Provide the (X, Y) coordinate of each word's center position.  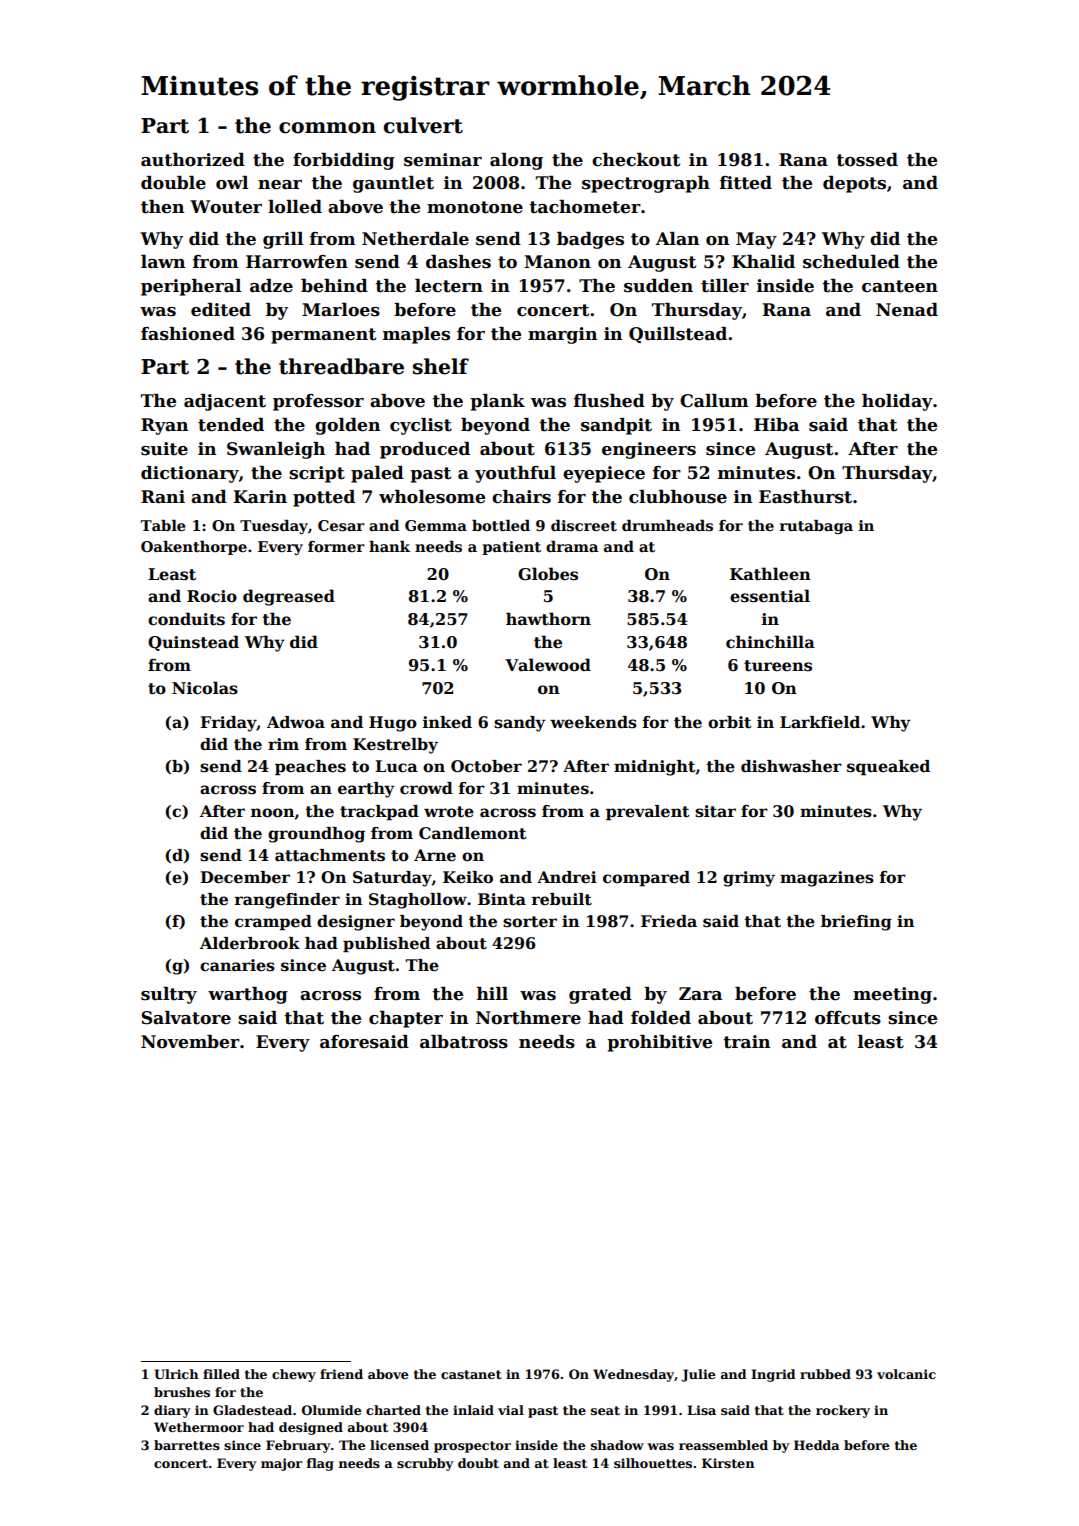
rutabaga (816, 527)
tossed (867, 160)
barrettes (187, 1445)
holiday (897, 402)
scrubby (425, 1464)
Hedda (817, 1445)
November (190, 1042)
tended (231, 425)
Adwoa (296, 722)
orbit (729, 722)
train (746, 1042)
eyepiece (604, 474)
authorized (193, 160)
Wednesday (633, 1375)
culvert (423, 125)
